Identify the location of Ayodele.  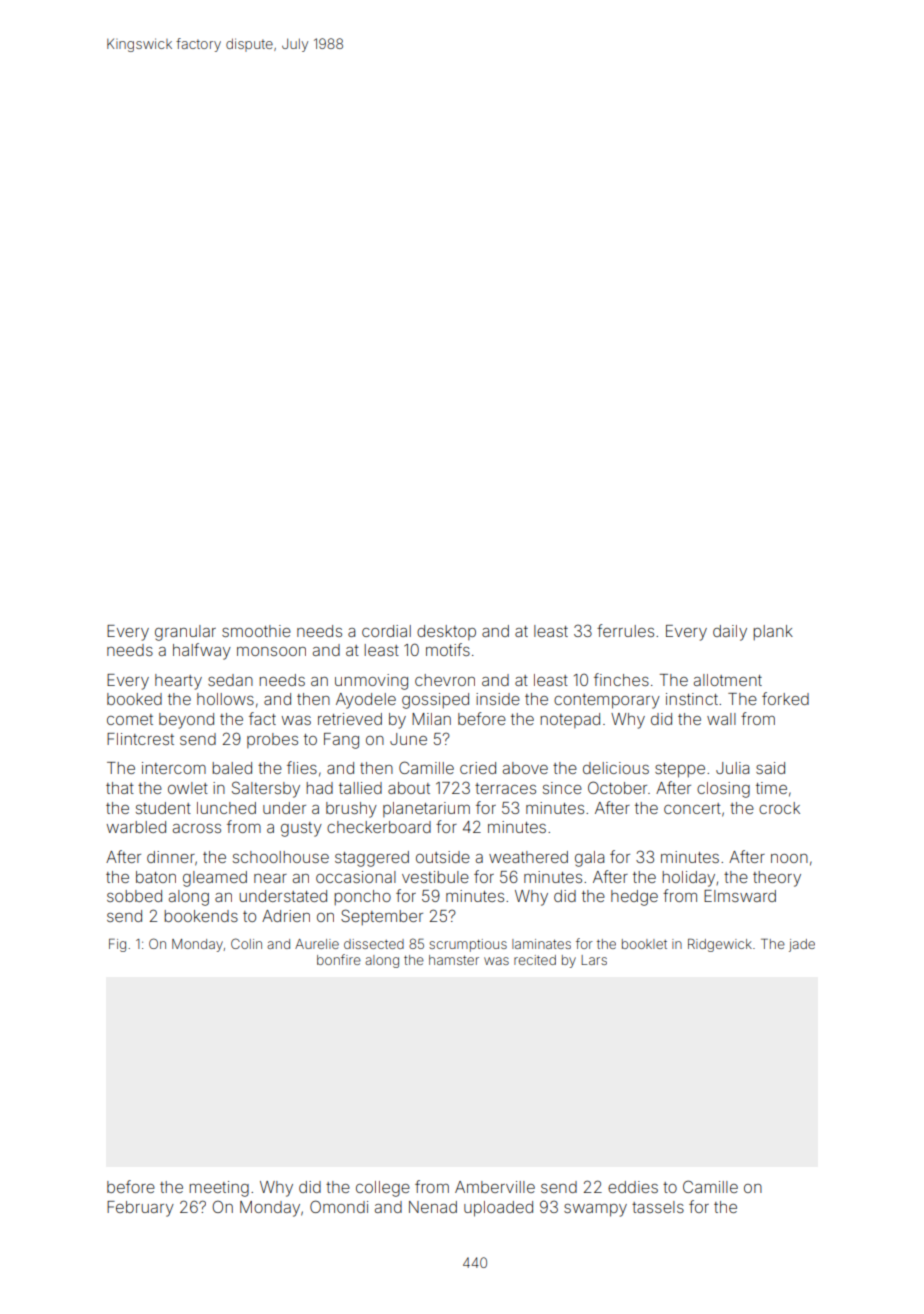
(366, 701).
